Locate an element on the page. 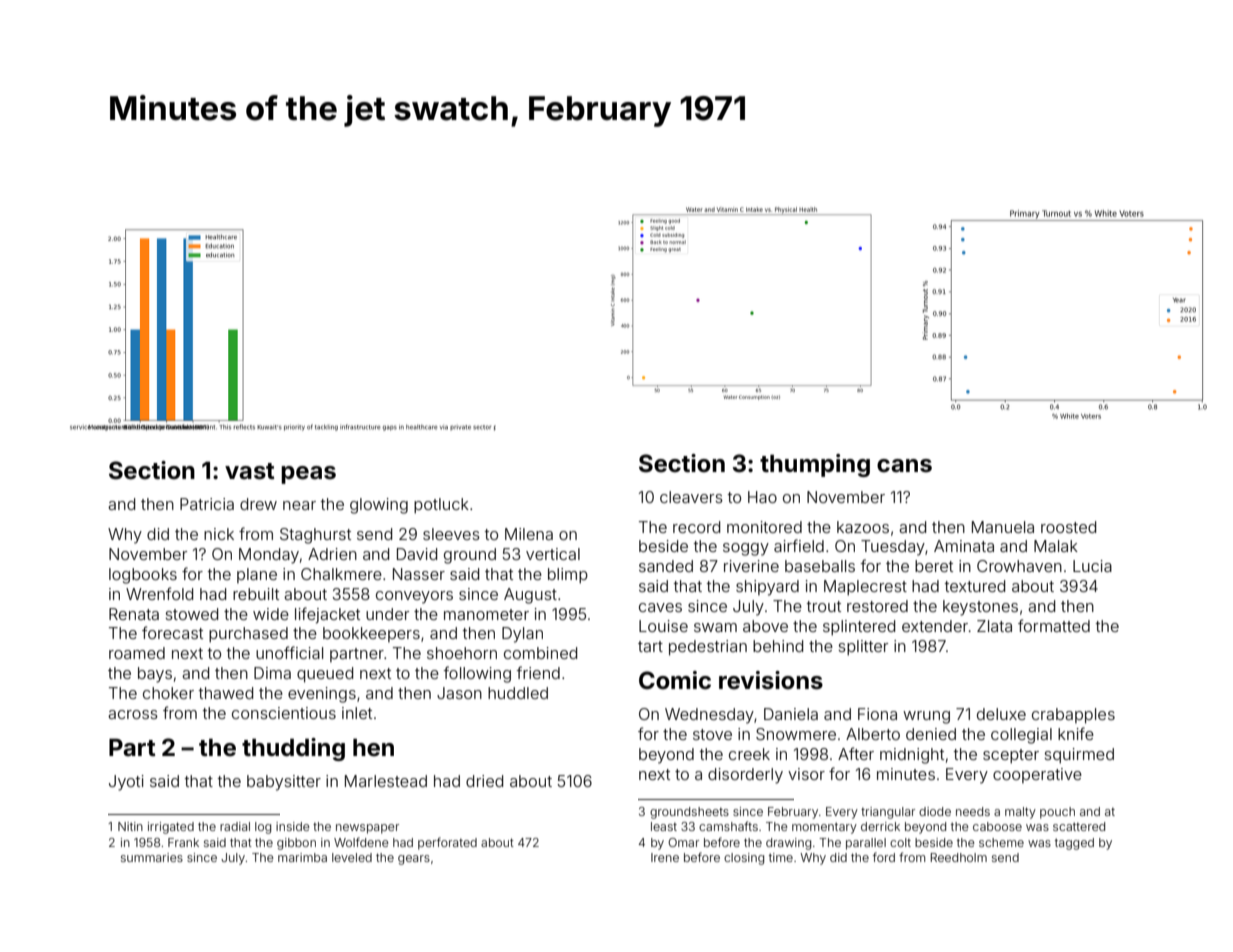  peas is located at coordinates (308, 475).
